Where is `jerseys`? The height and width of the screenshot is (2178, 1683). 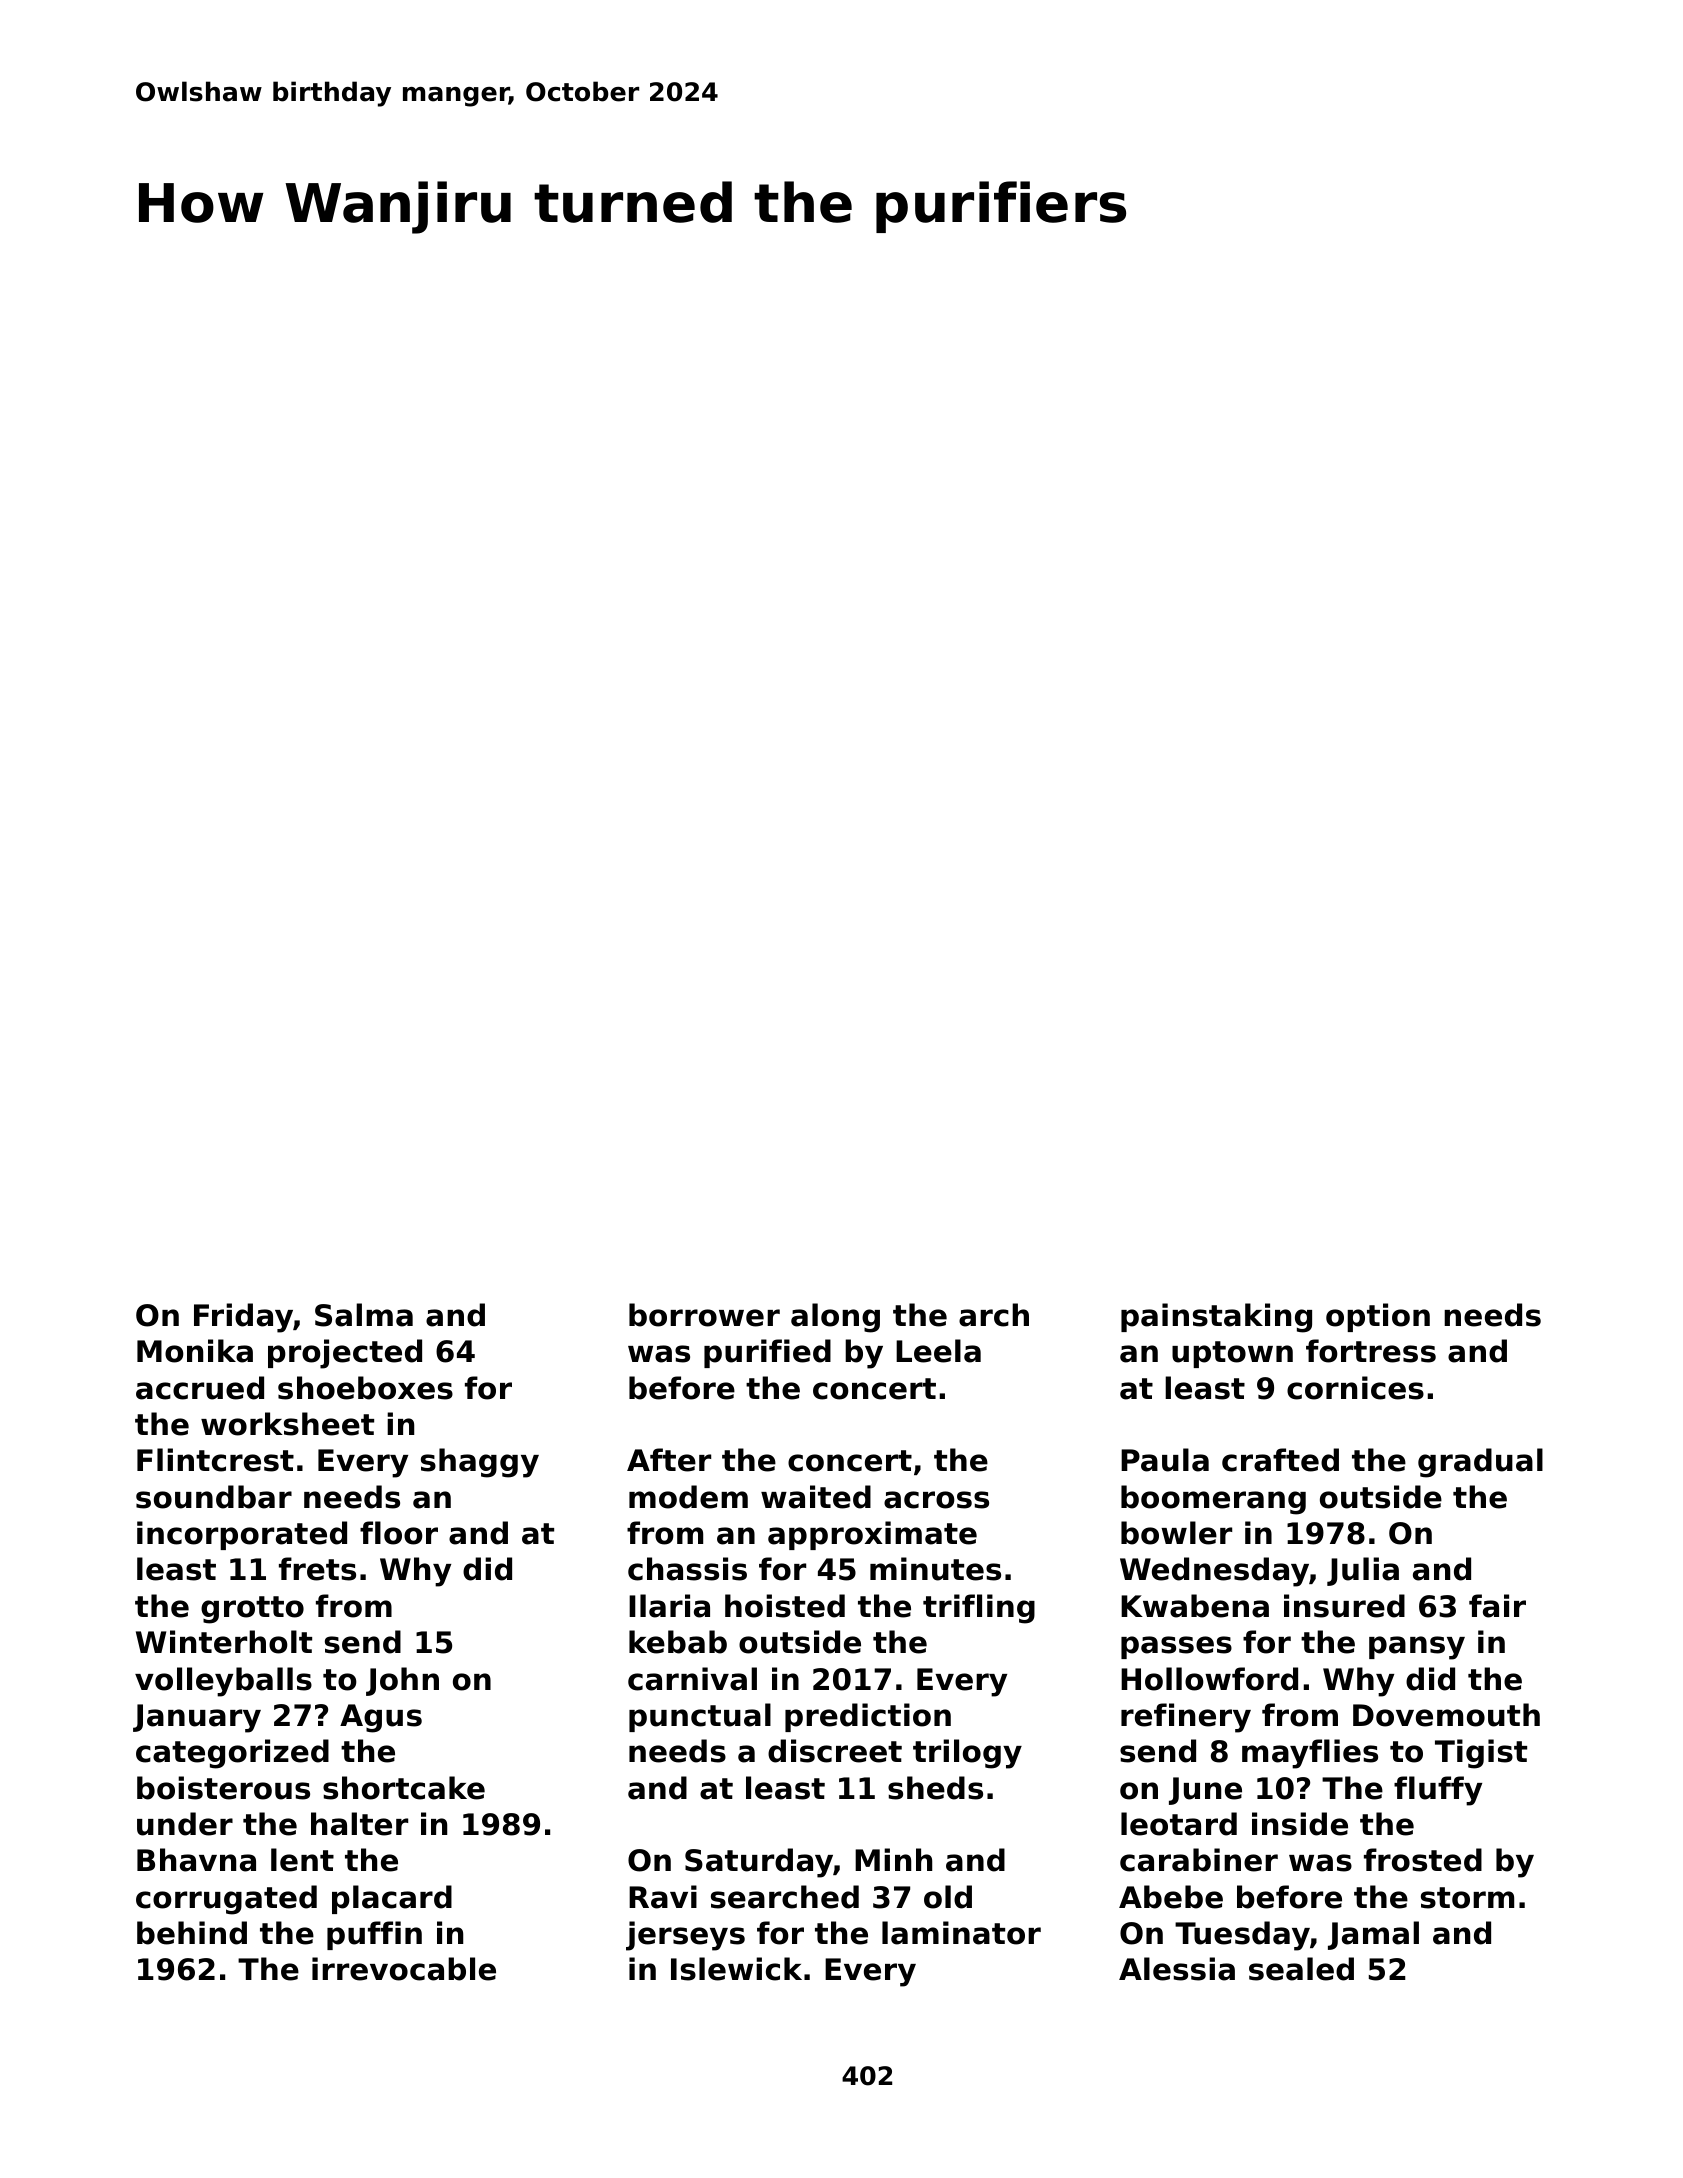
jerseys is located at coordinates (685, 1936).
